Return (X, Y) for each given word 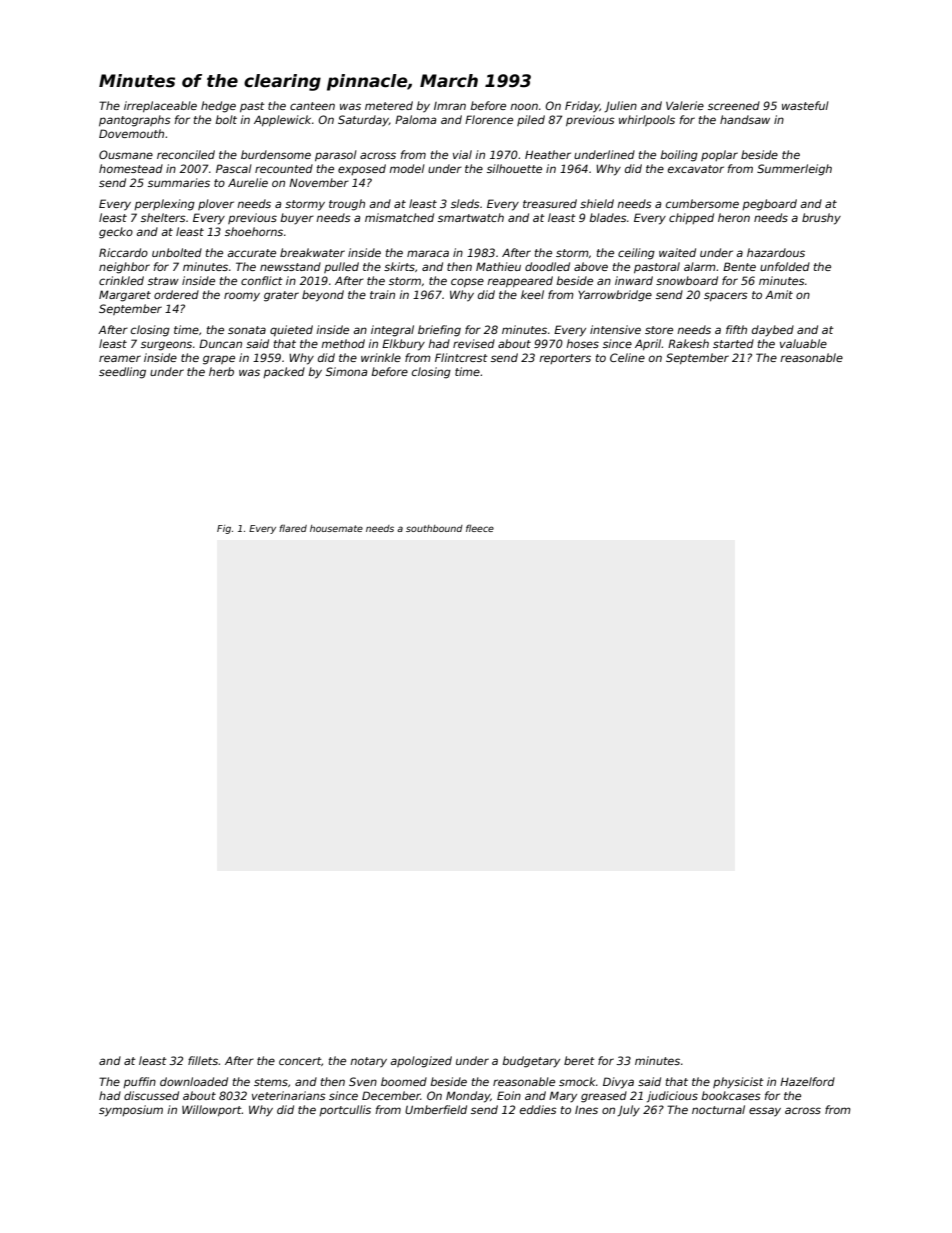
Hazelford (807, 1081)
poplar (719, 155)
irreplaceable (160, 107)
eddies (538, 1109)
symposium (131, 1111)
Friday (582, 107)
